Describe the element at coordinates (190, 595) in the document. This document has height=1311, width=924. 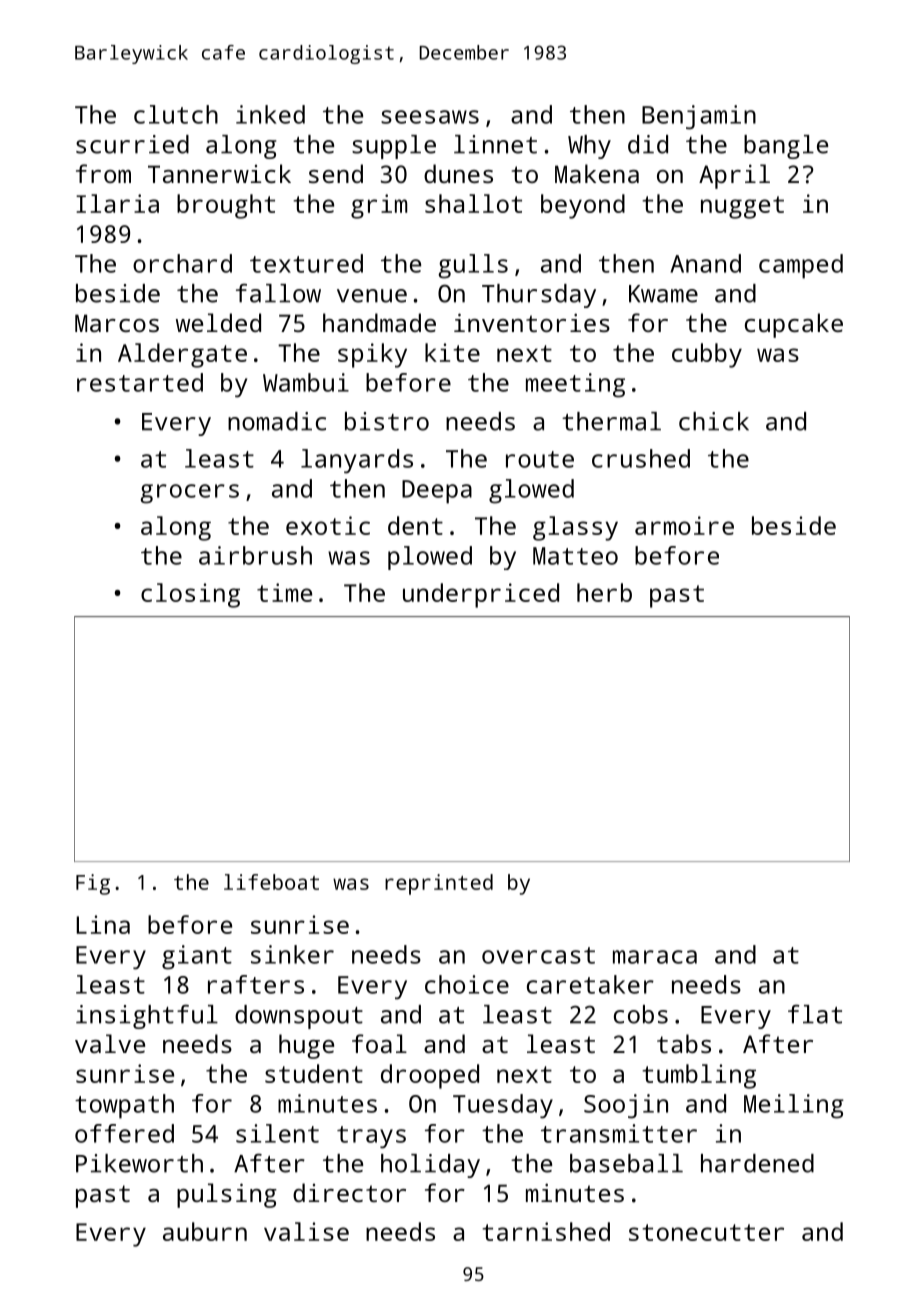
I see `closing` at that location.
